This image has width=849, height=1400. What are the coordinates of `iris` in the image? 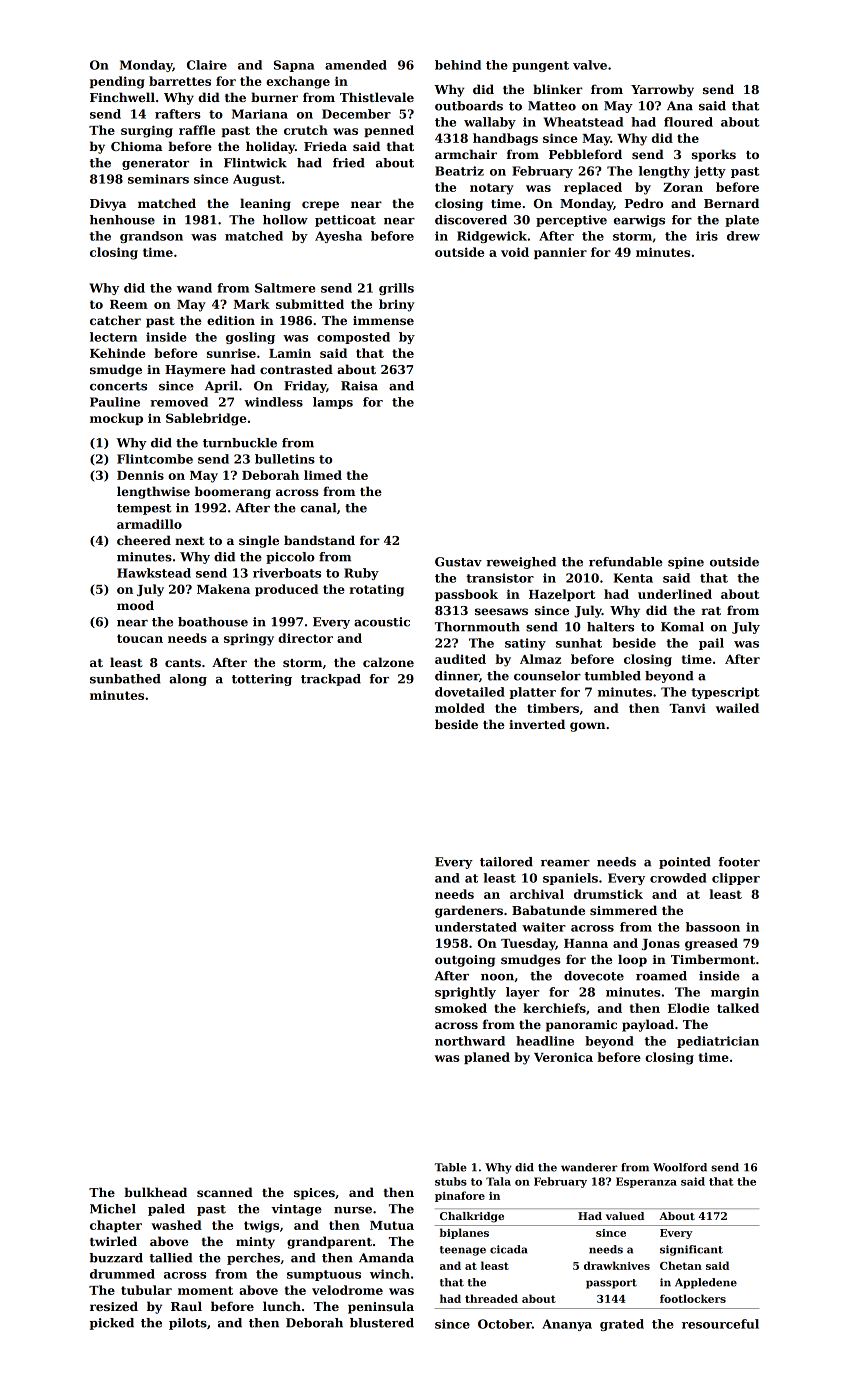 It's located at (707, 236).
